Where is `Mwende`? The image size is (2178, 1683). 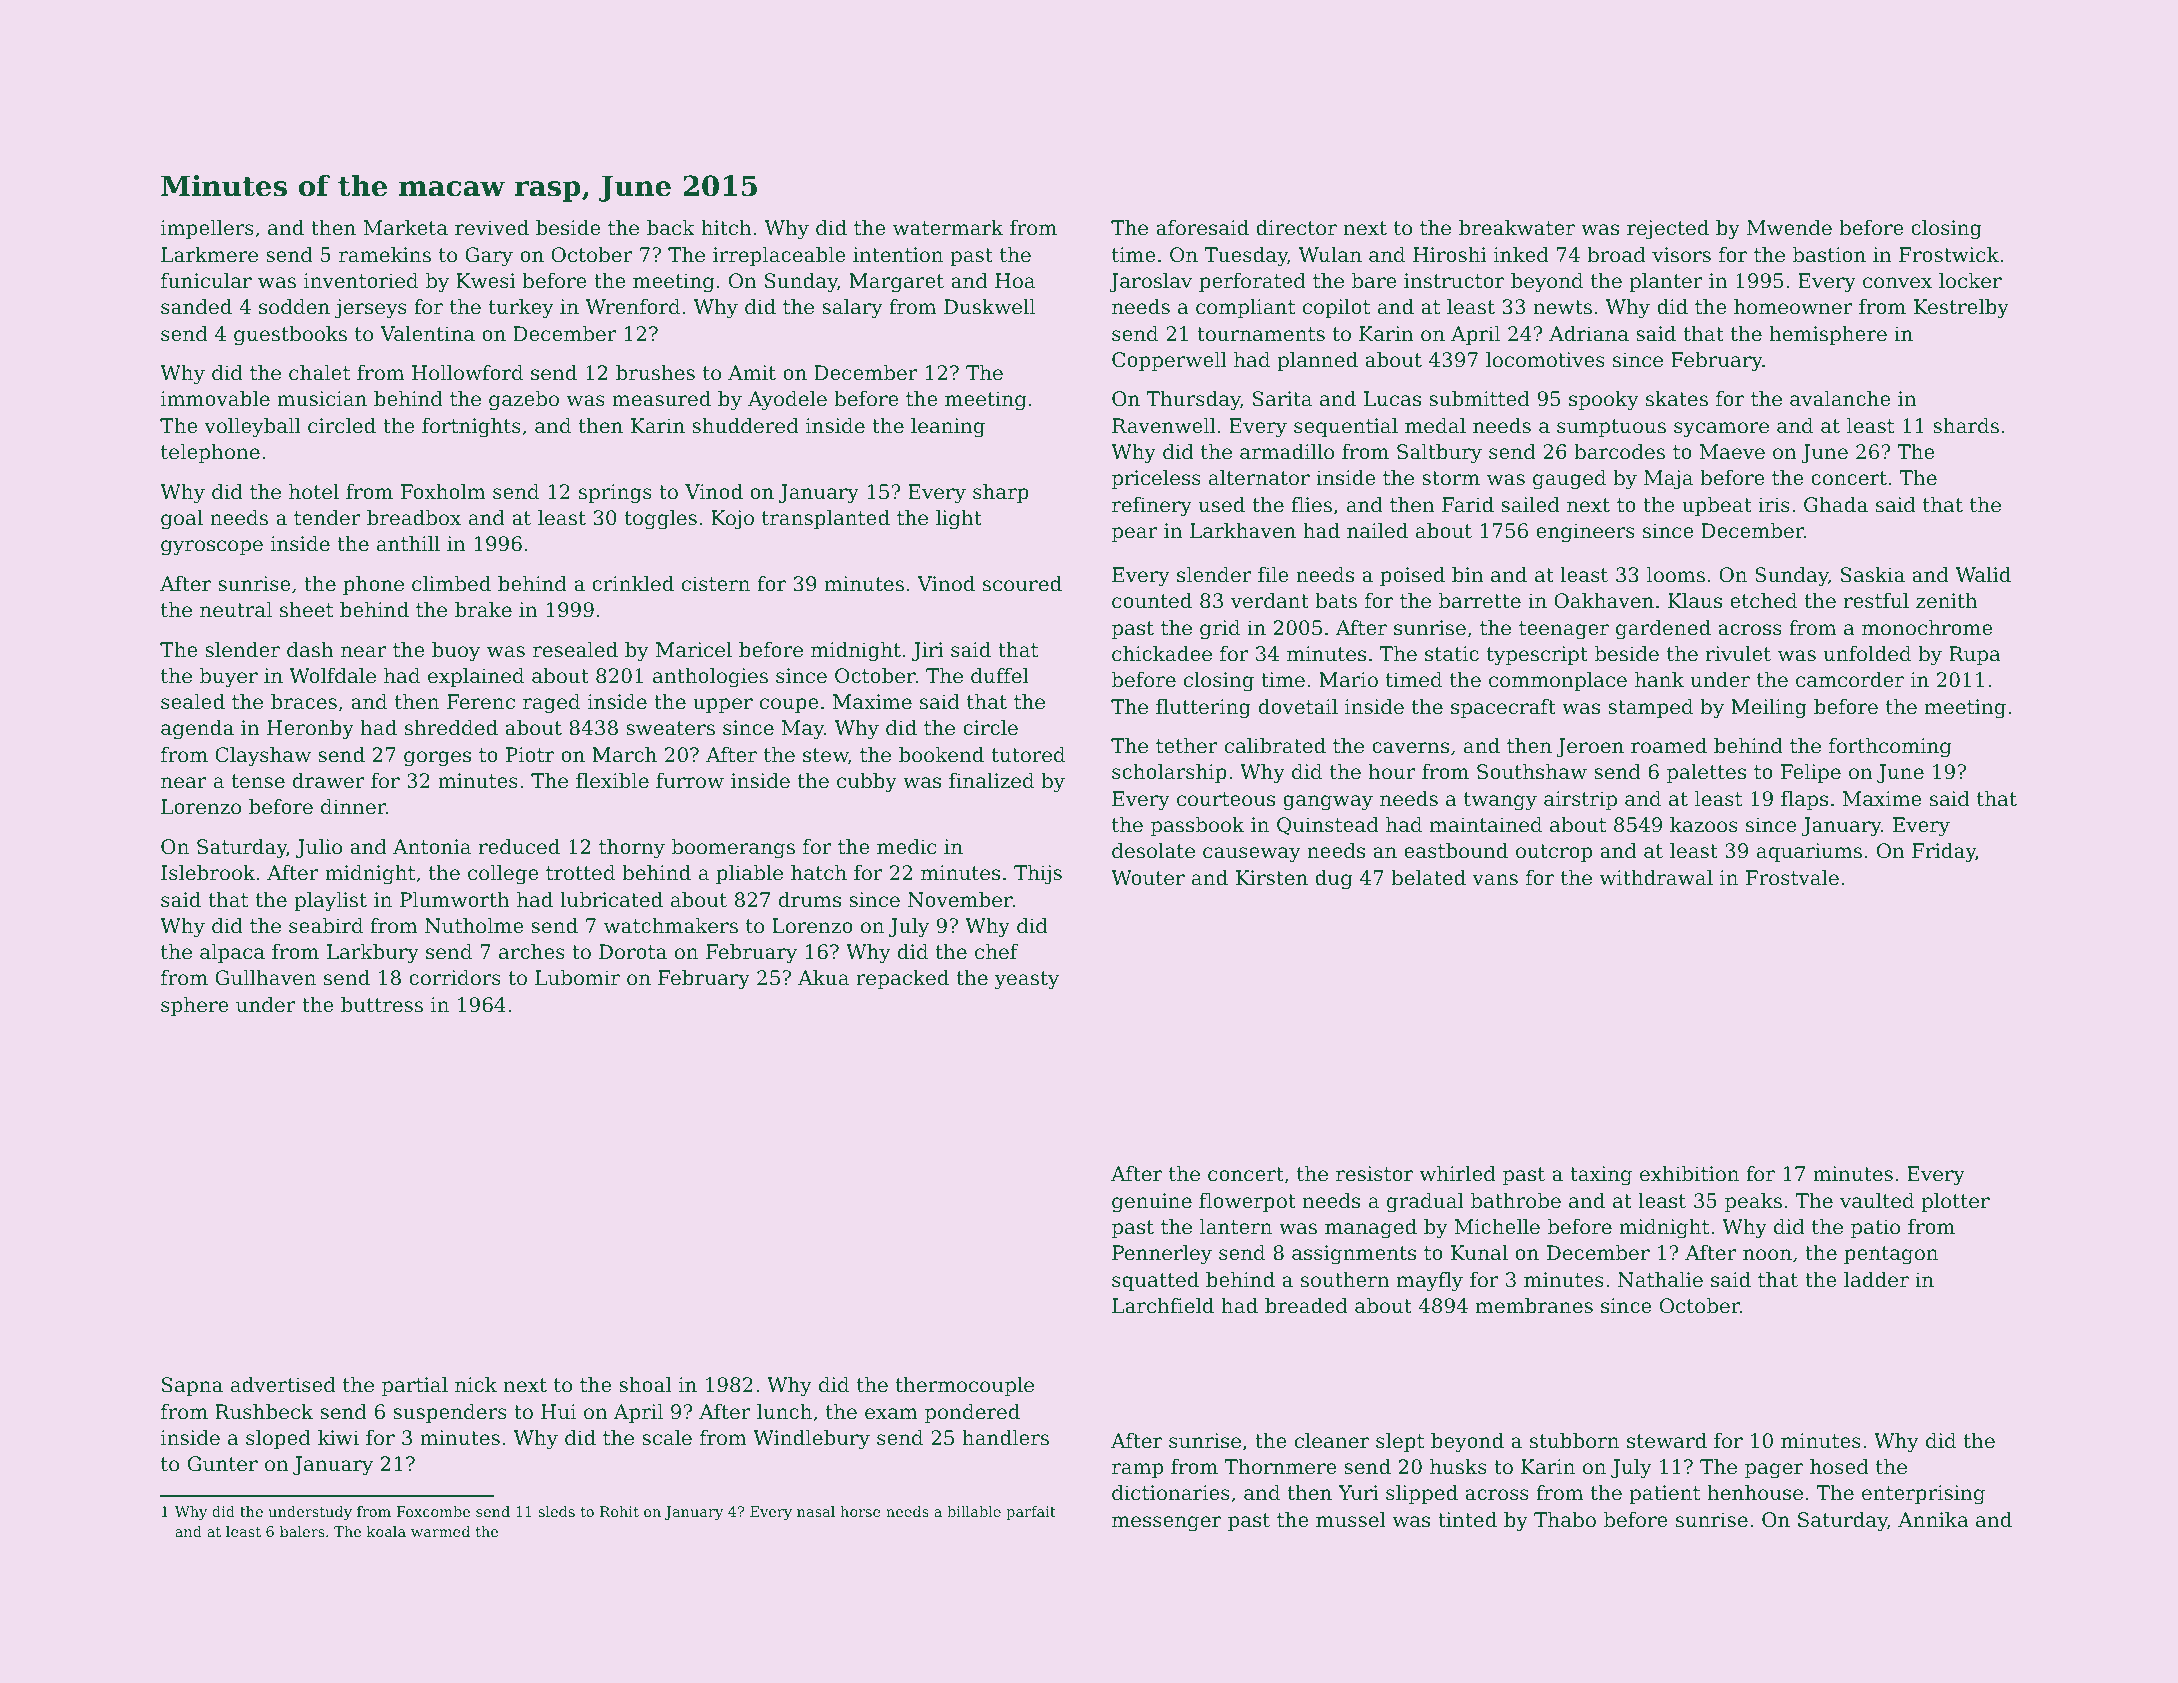
Mwende is located at coordinates (1789, 228).
